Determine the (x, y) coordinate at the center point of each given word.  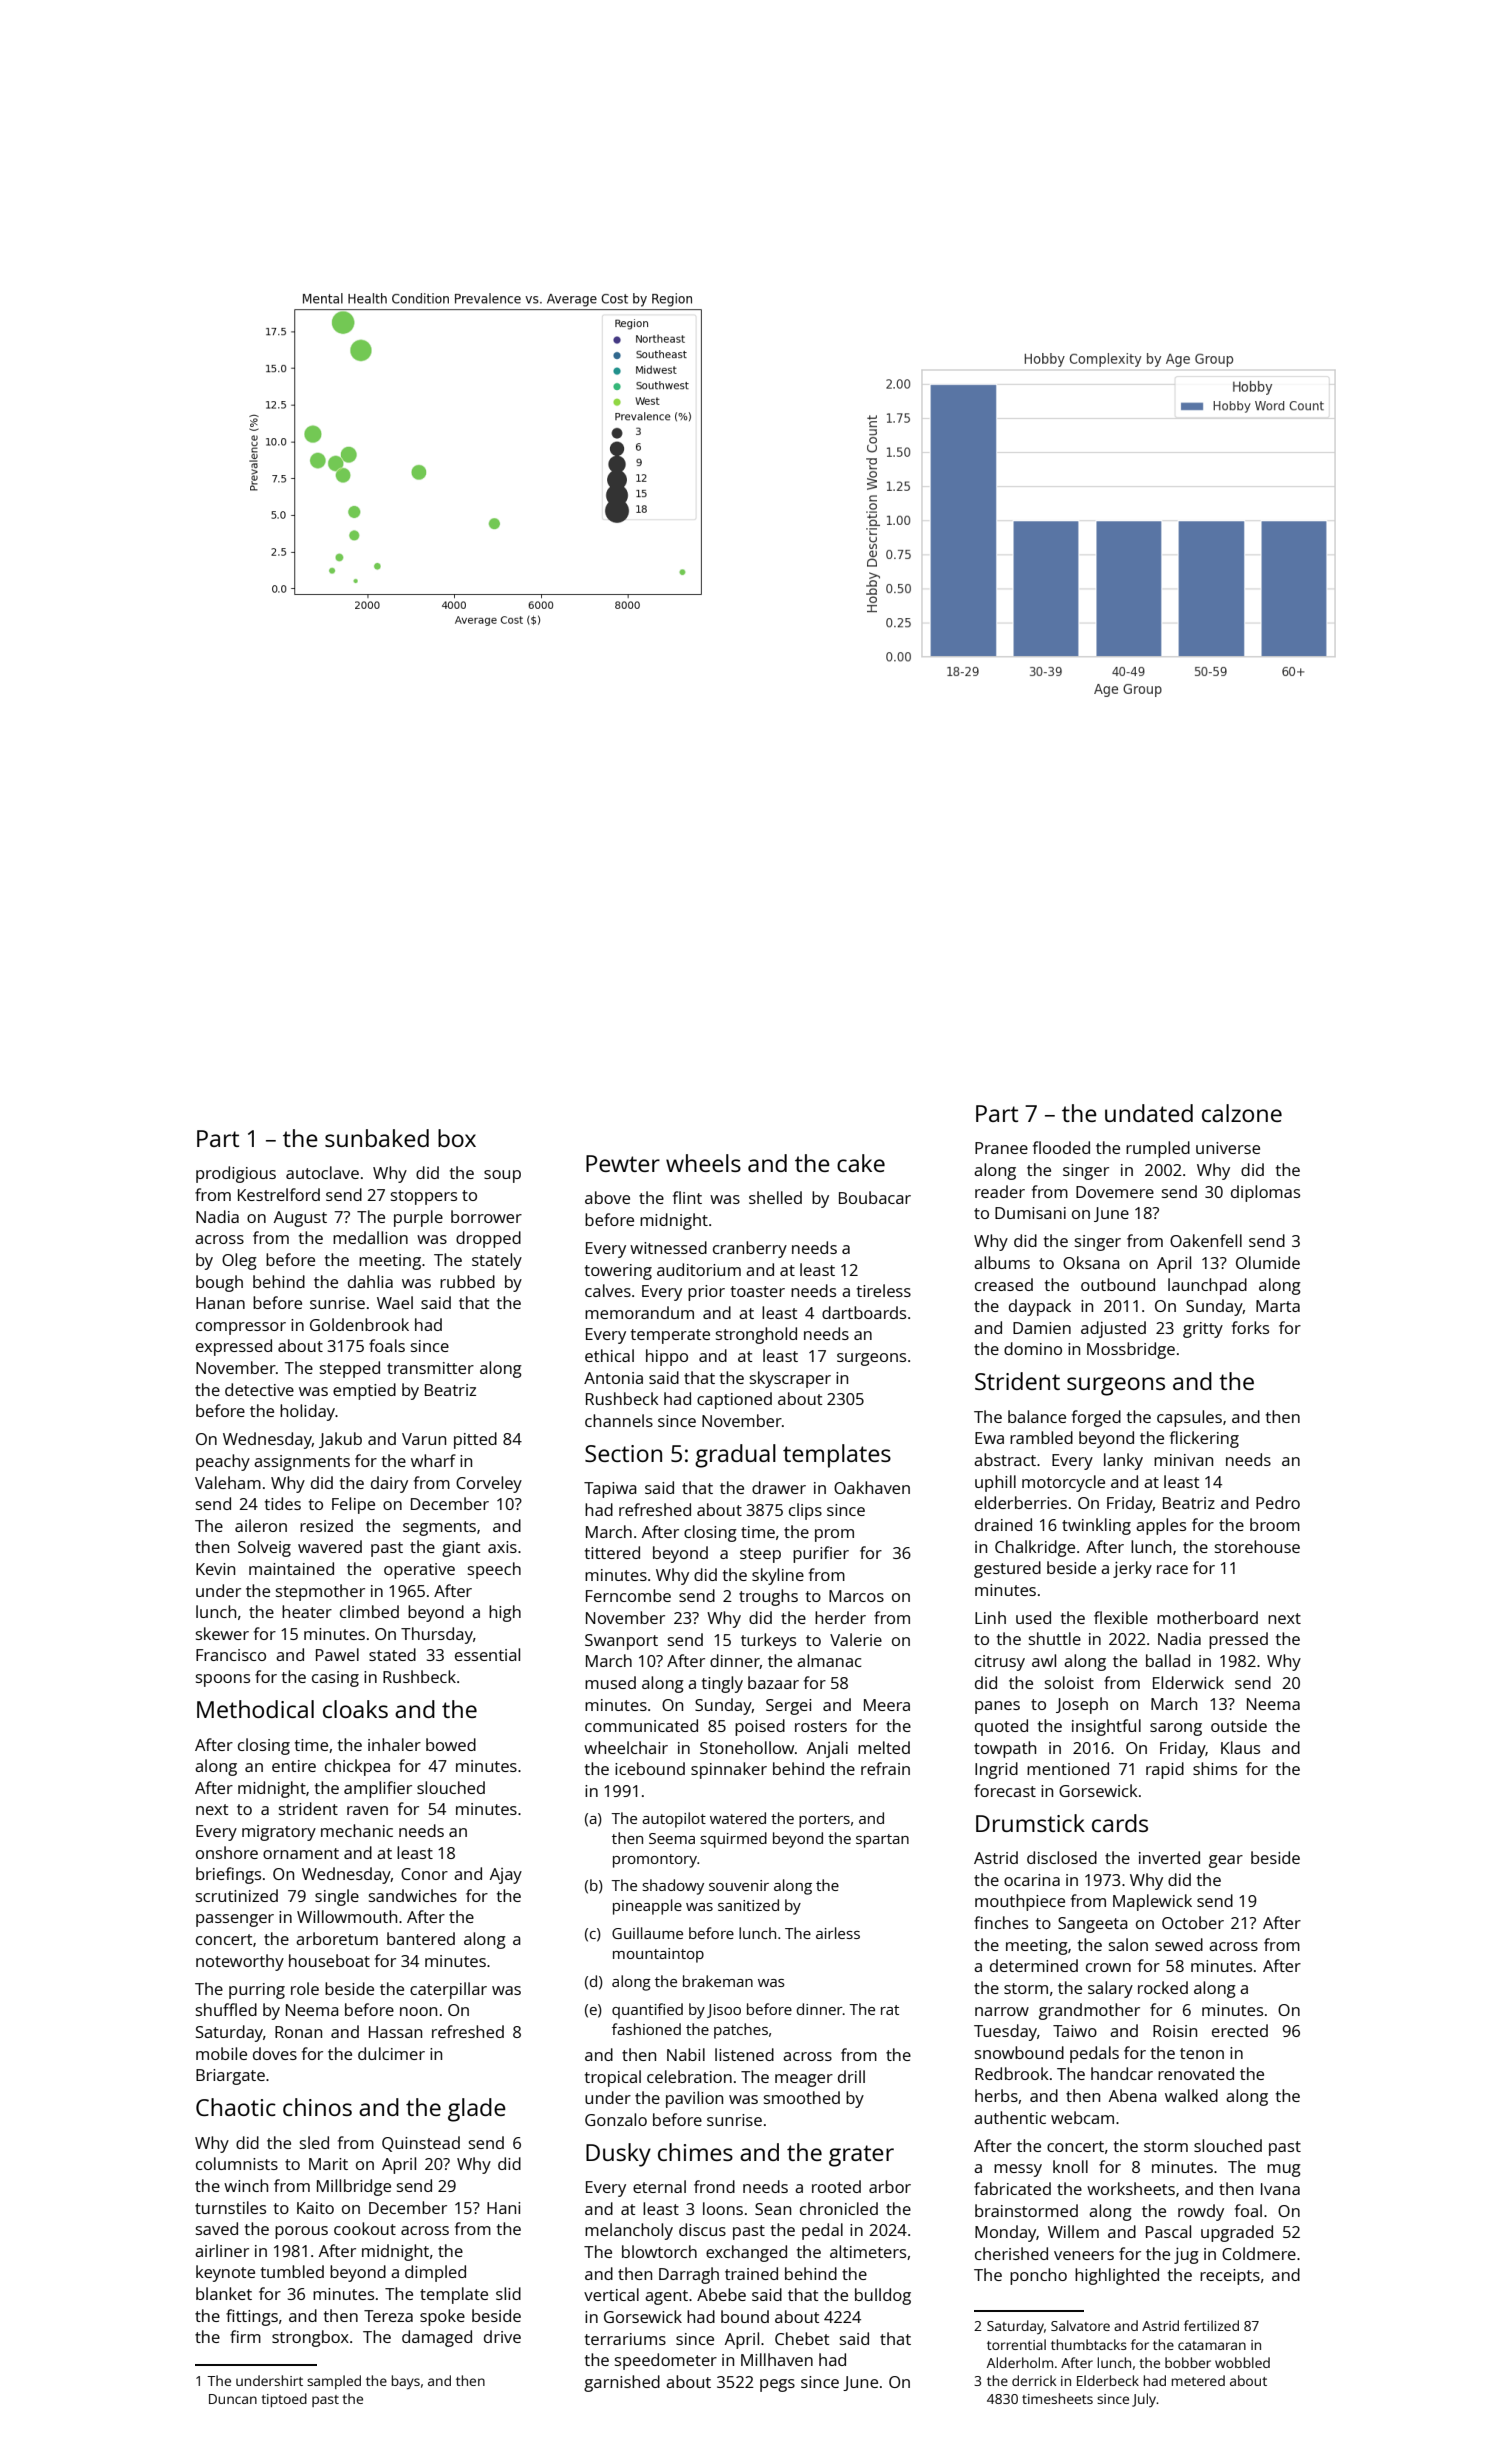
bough (219, 1283)
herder (840, 1617)
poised (760, 1727)
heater (307, 1611)
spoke (442, 2317)
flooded (1061, 1147)
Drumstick (1030, 1823)
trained (751, 2273)
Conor (424, 1874)
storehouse (1257, 1546)
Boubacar (875, 1197)
